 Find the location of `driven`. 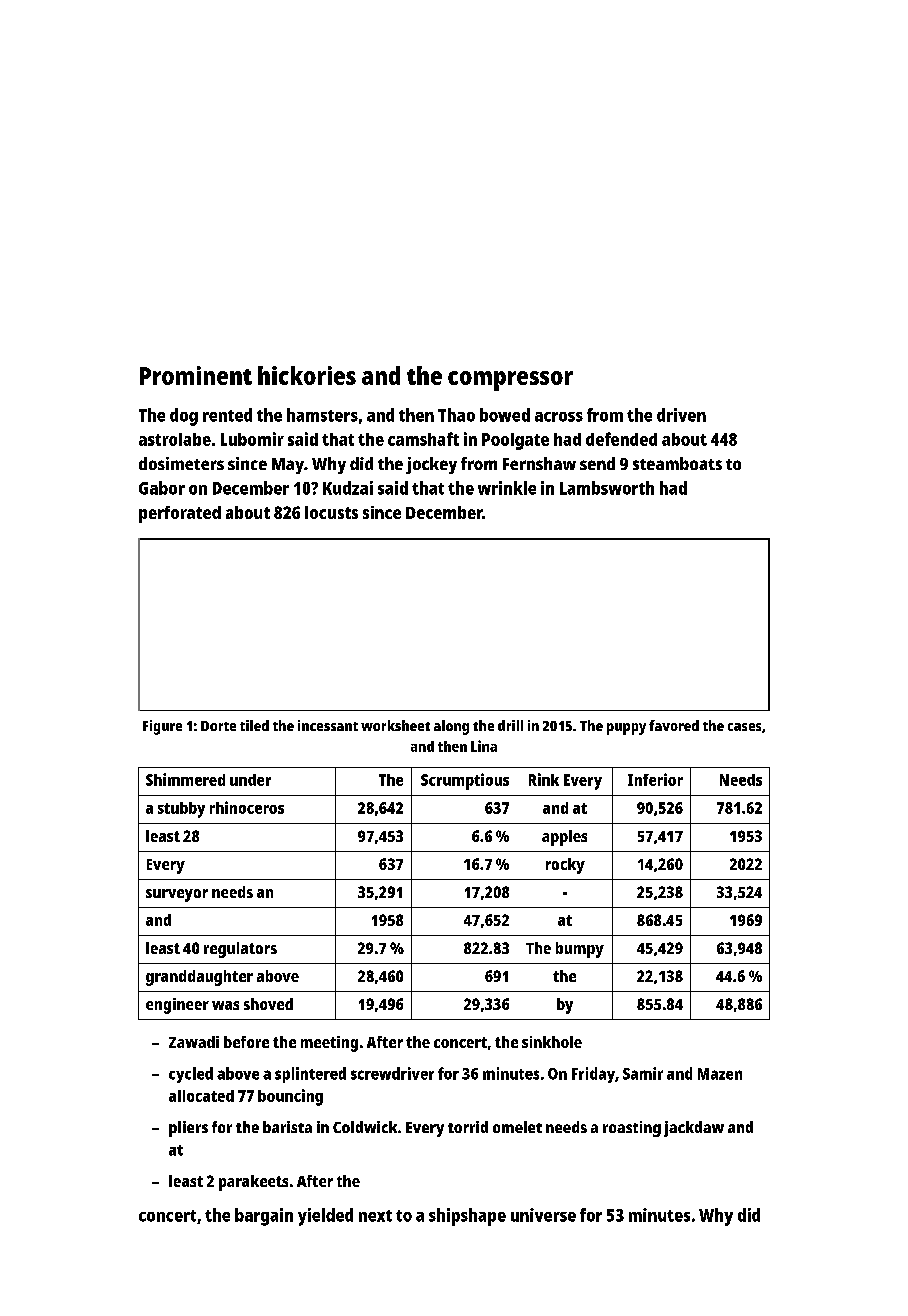

driven is located at coordinates (681, 415).
